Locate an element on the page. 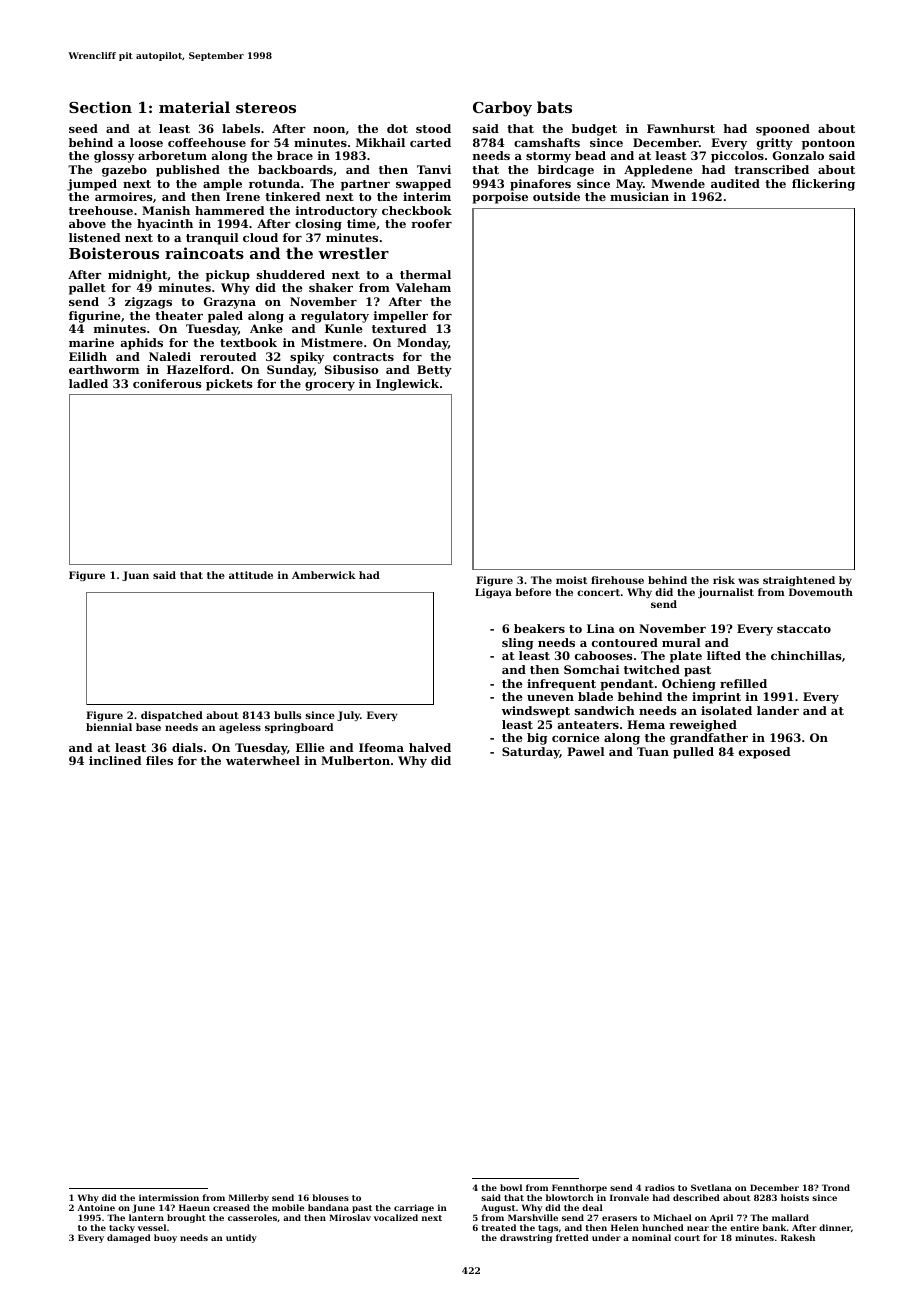 The height and width of the document is (1308, 924). was is located at coordinates (748, 581).
